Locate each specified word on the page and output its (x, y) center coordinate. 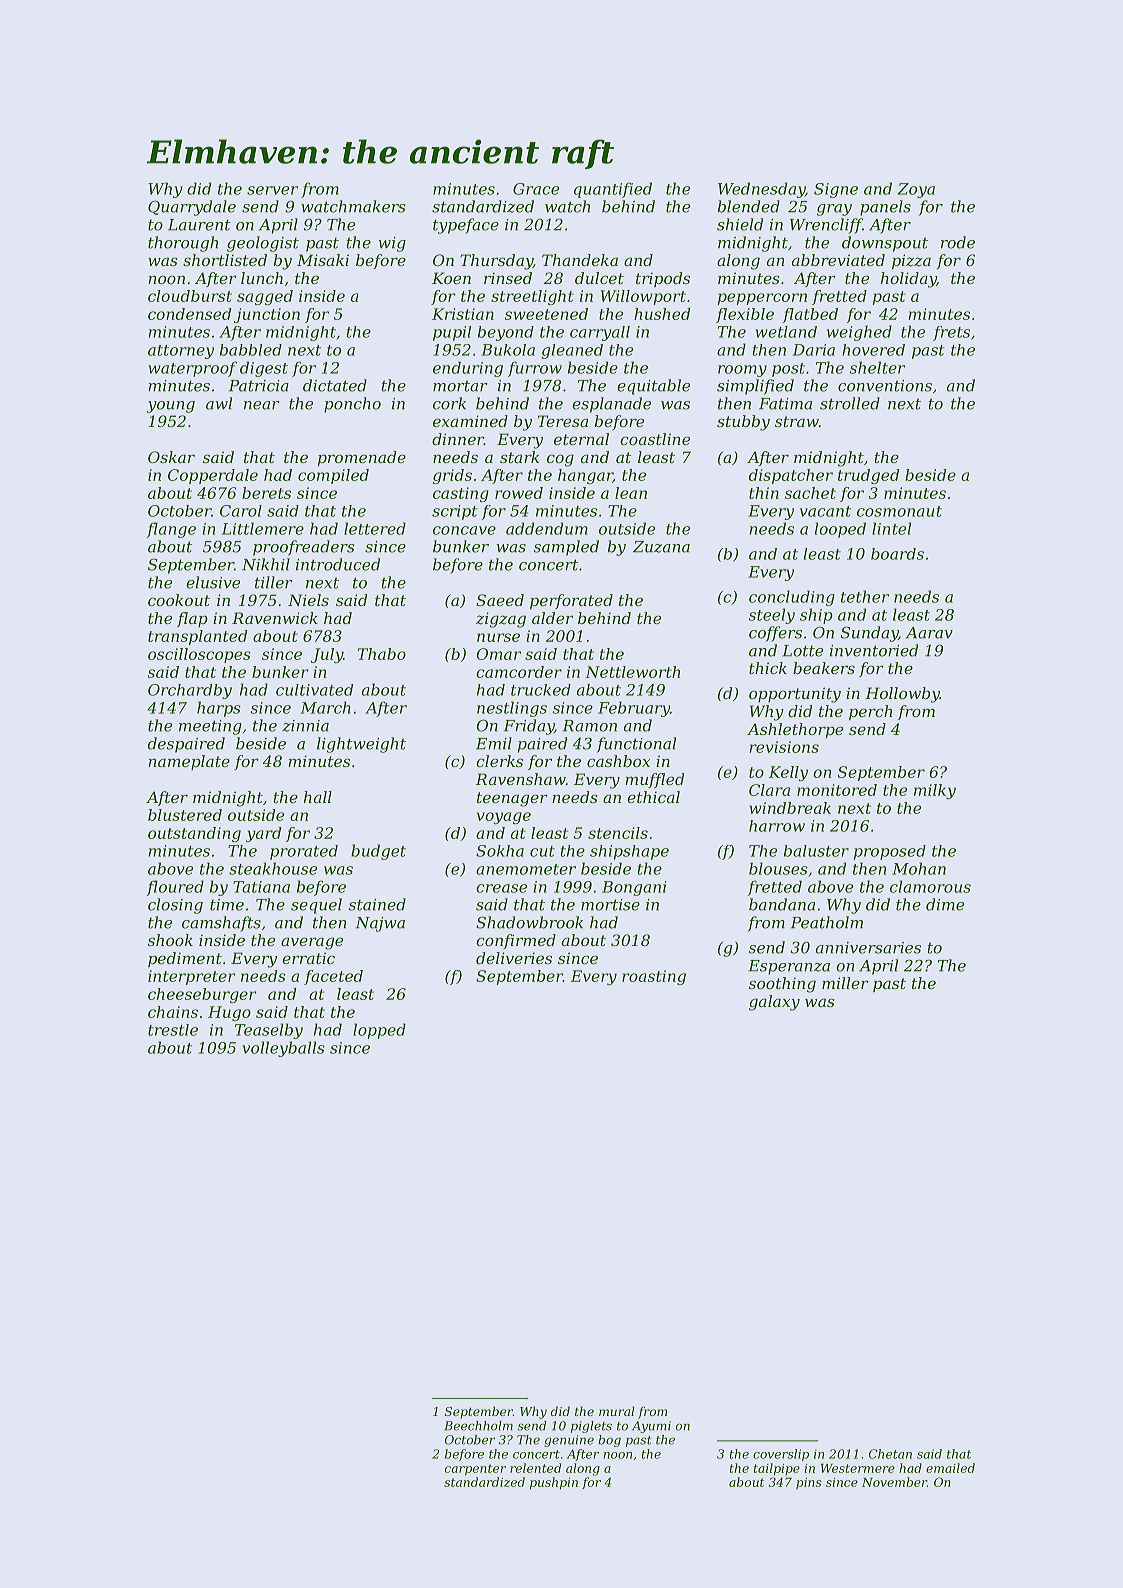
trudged (868, 476)
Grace (536, 189)
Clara (769, 790)
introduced (338, 564)
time (227, 905)
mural (617, 1411)
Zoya (916, 190)
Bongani (634, 888)
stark (519, 457)
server (272, 190)
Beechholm (478, 1426)
